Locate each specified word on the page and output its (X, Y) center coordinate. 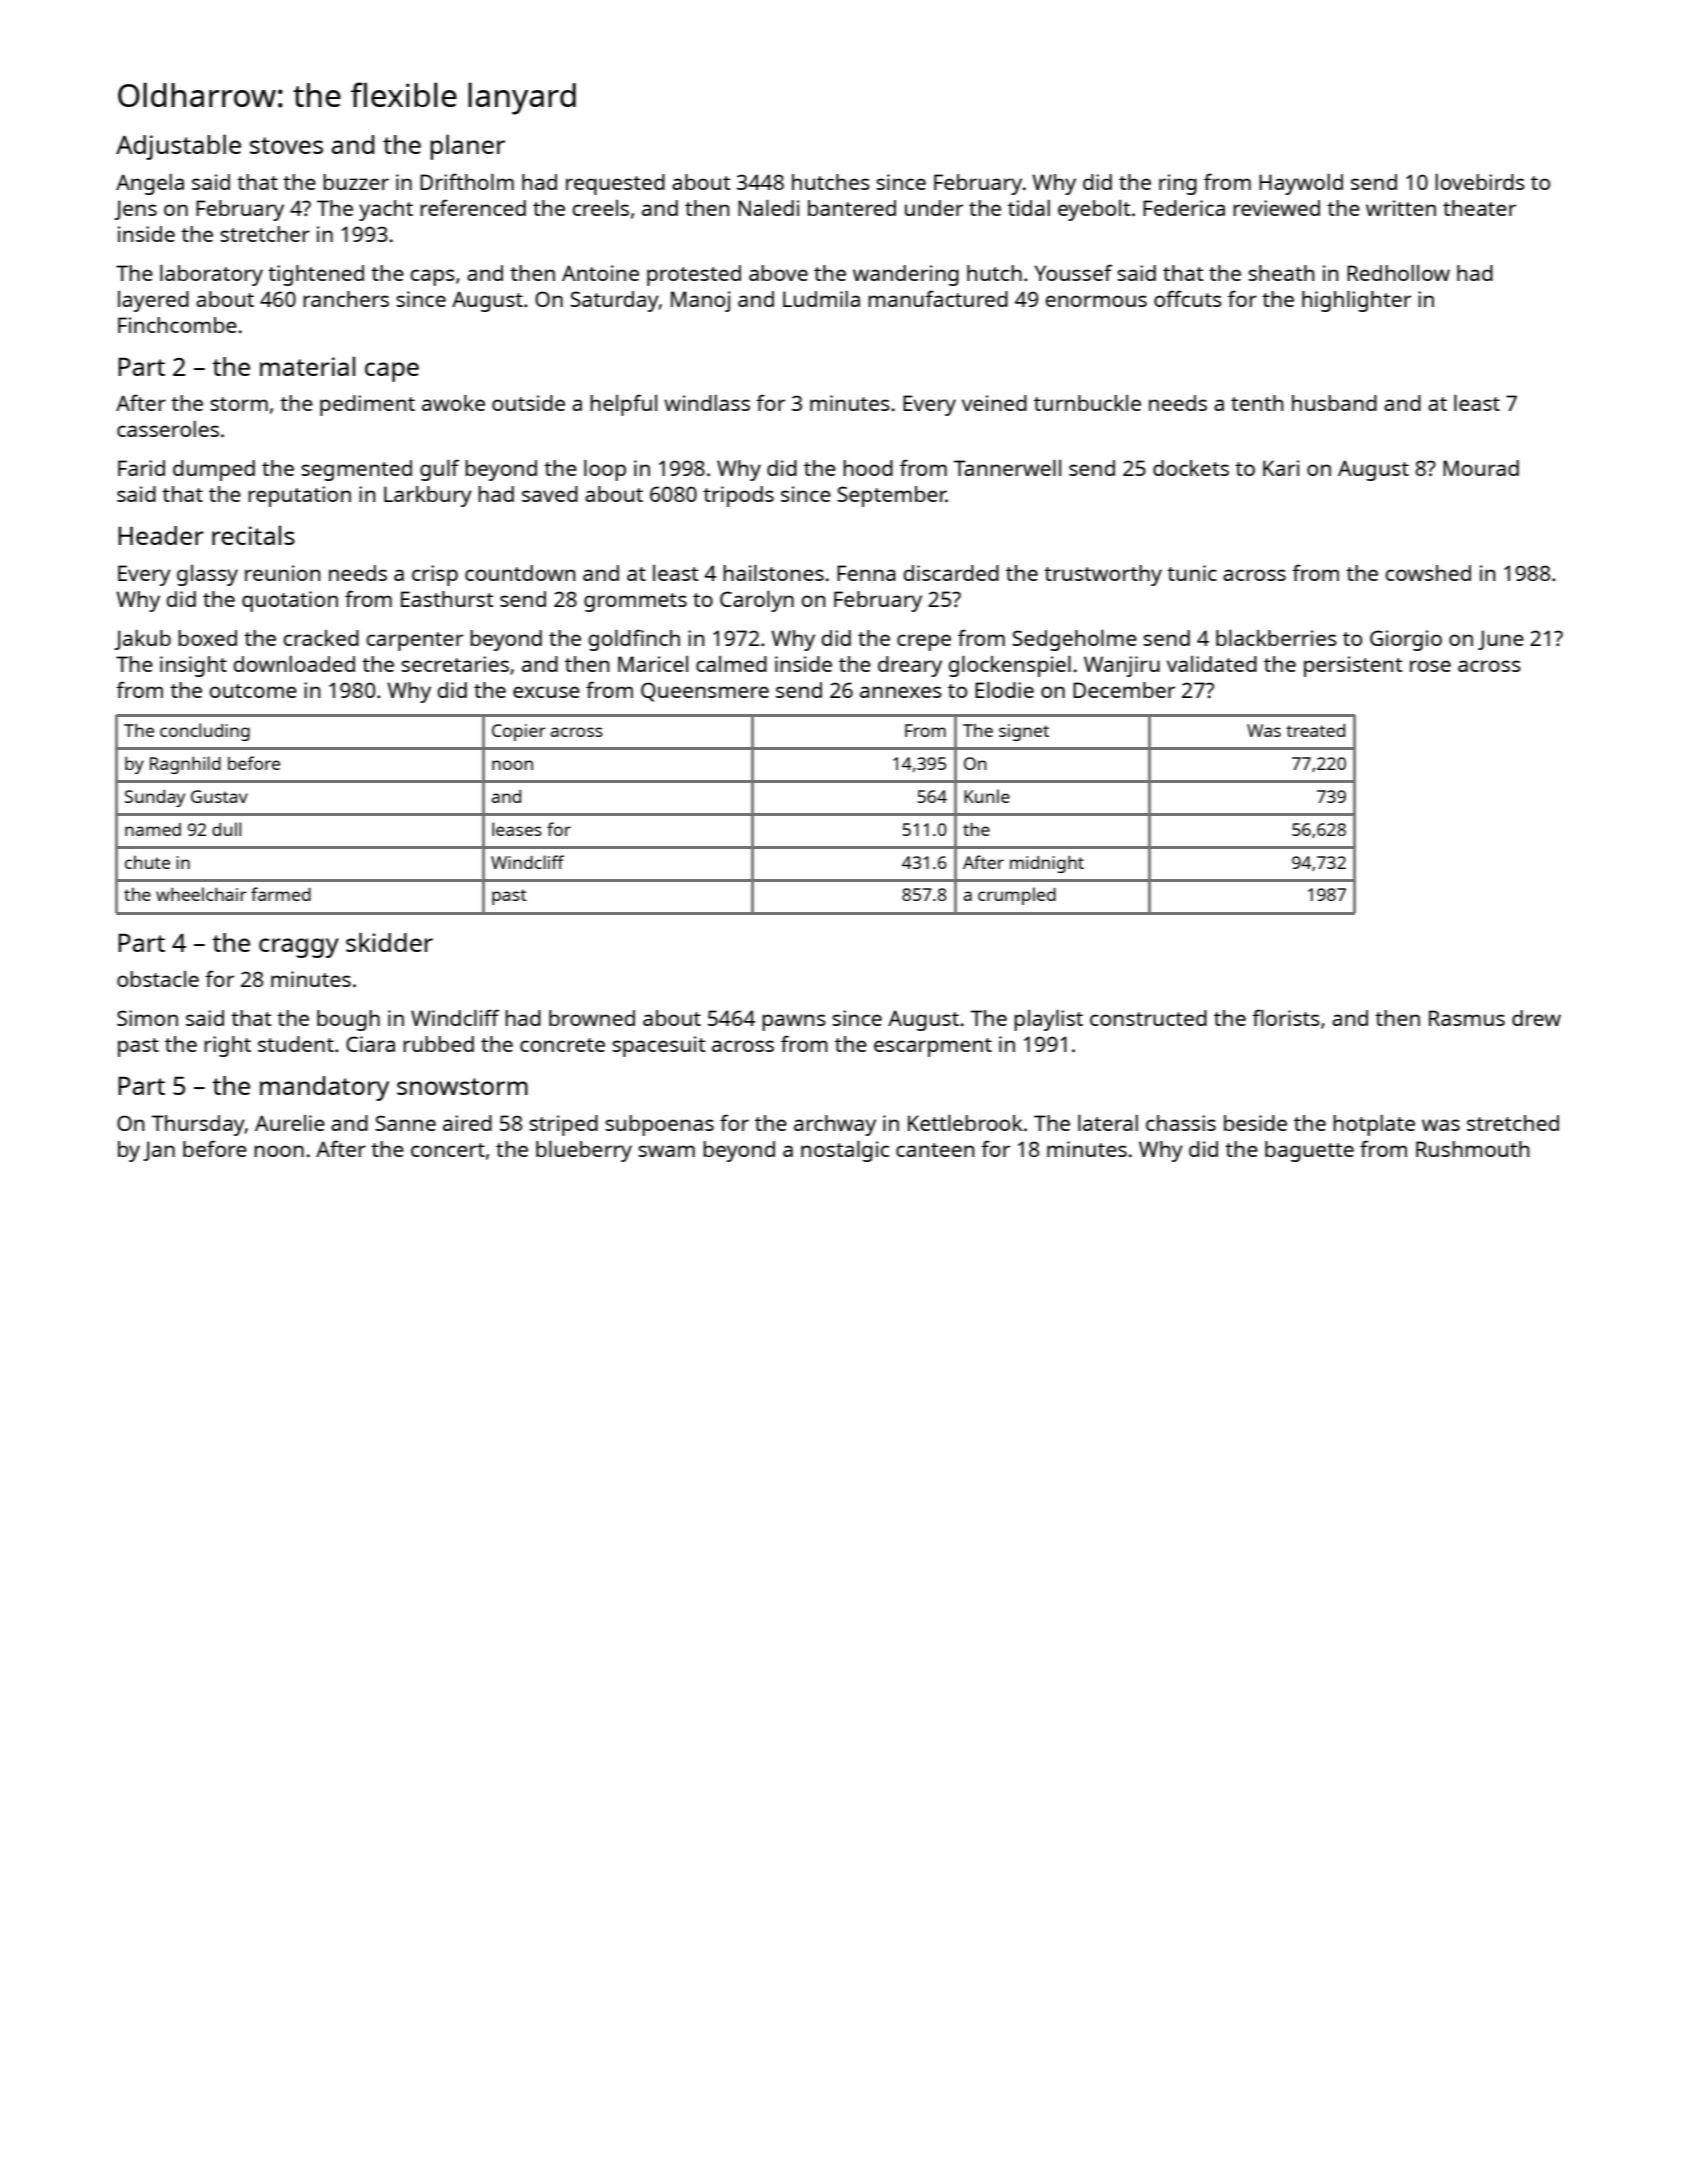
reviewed (1276, 208)
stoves (286, 145)
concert (448, 1150)
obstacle (158, 979)
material (307, 366)
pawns (794, 1022)
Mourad (1481, 468)
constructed (1148, 1018)
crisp (435, 575)
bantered (852, 208)
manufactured (938, 298)
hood (868, 468)
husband (1334, 403)
